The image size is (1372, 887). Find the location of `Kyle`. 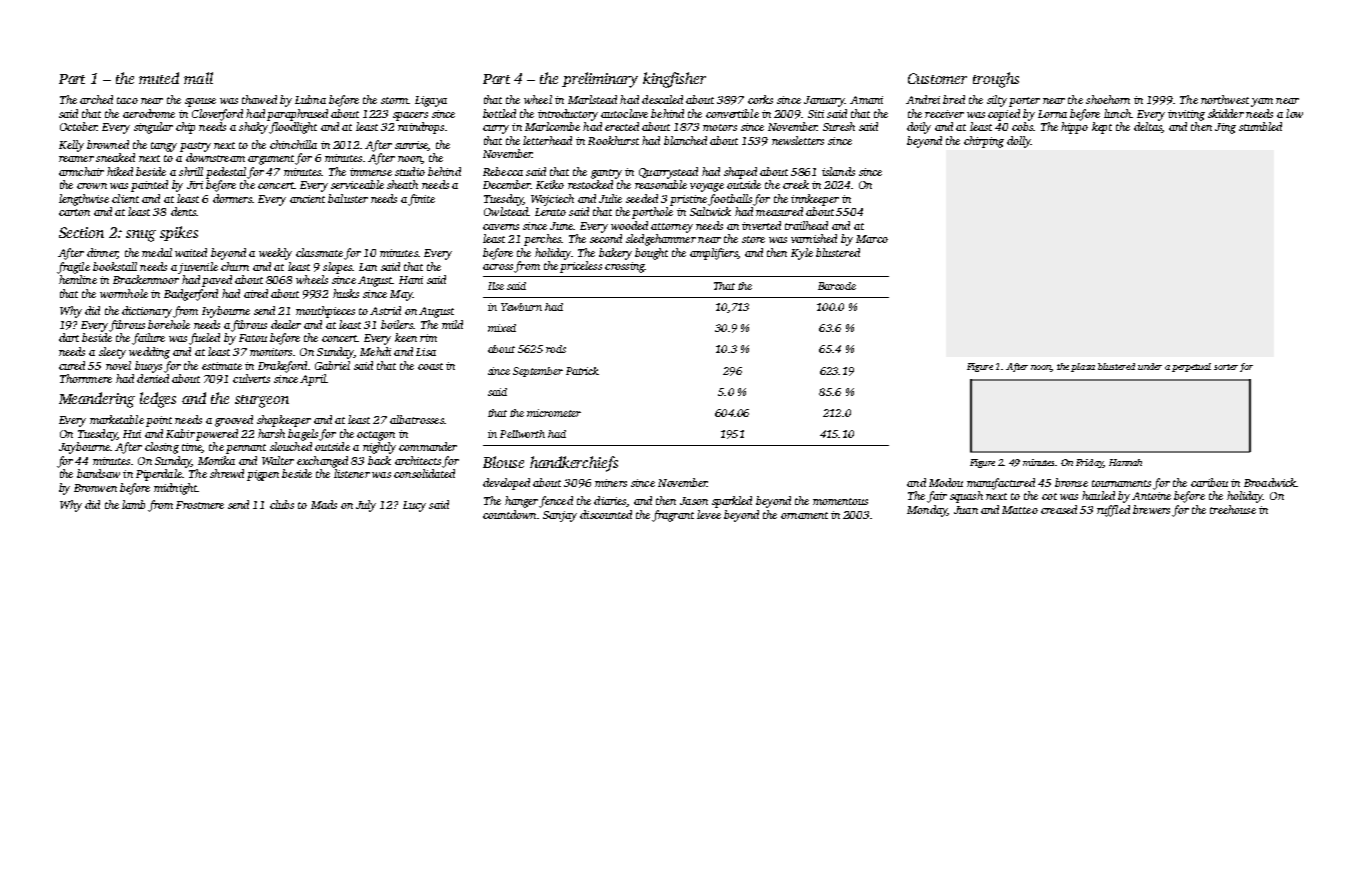

Kyle is located at coordinates (802, 254).
